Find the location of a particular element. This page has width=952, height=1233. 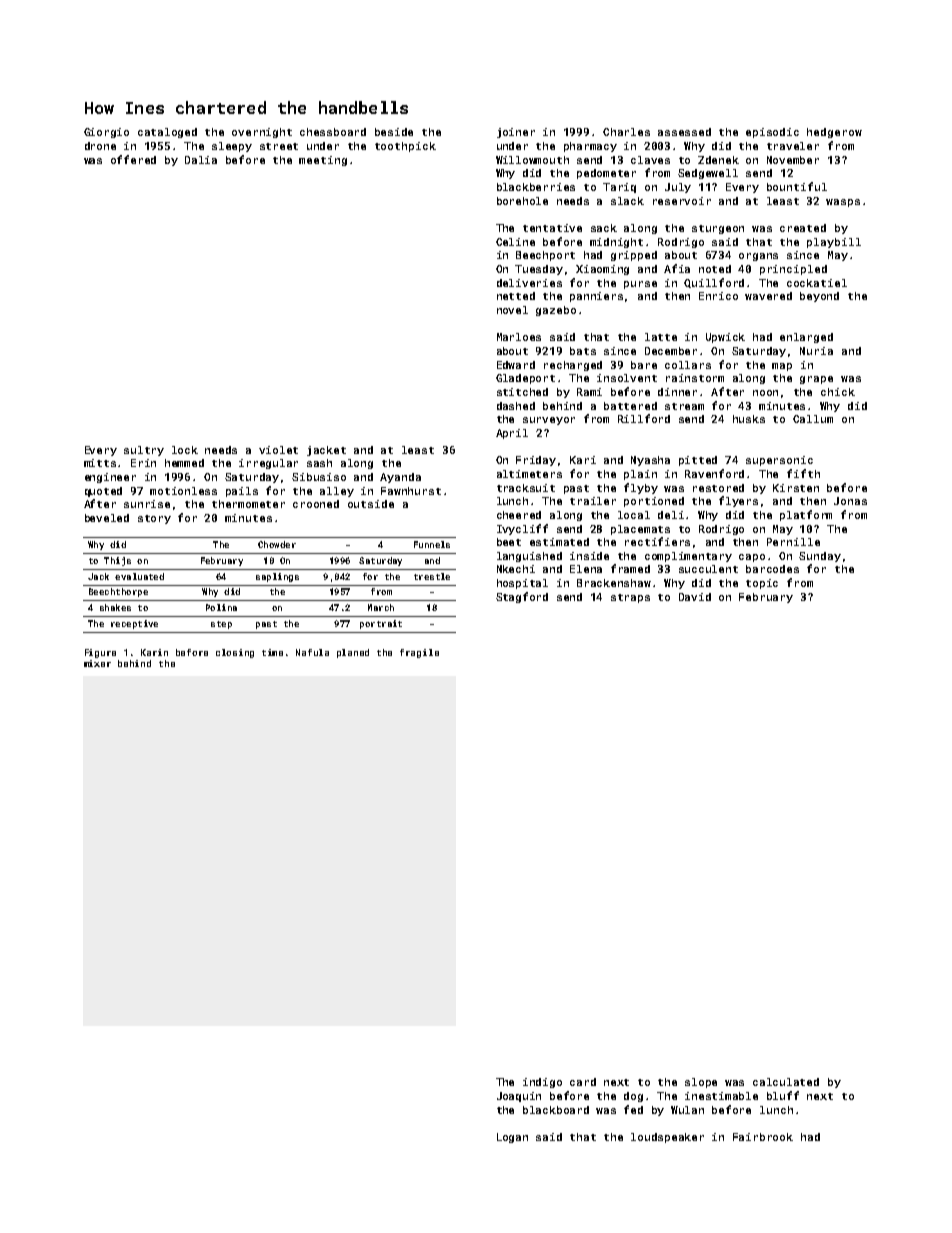

Logan is located at coordinates (512, 1138).
